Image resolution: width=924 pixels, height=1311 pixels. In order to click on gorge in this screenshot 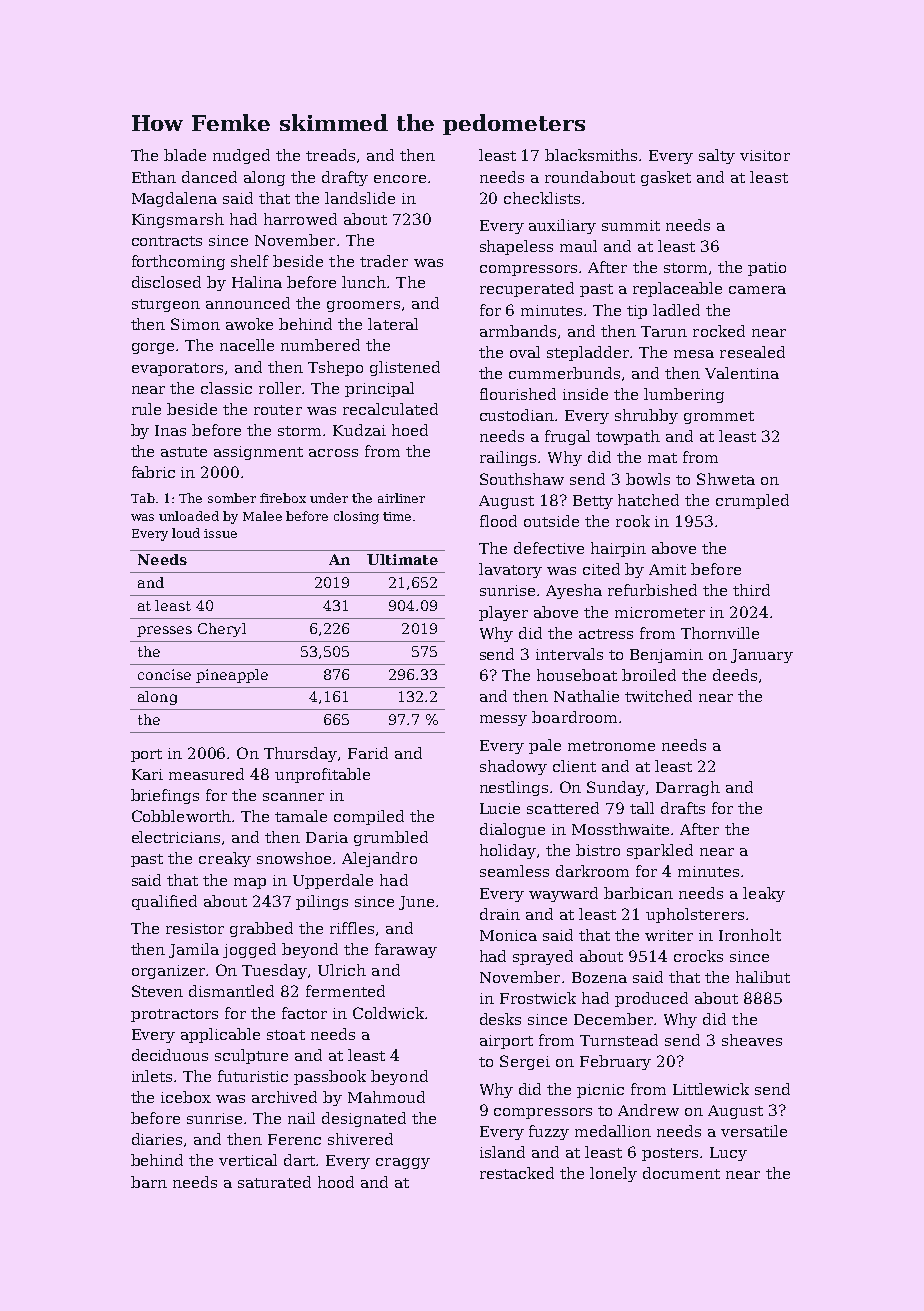, I will do `click(154, 348)`.
